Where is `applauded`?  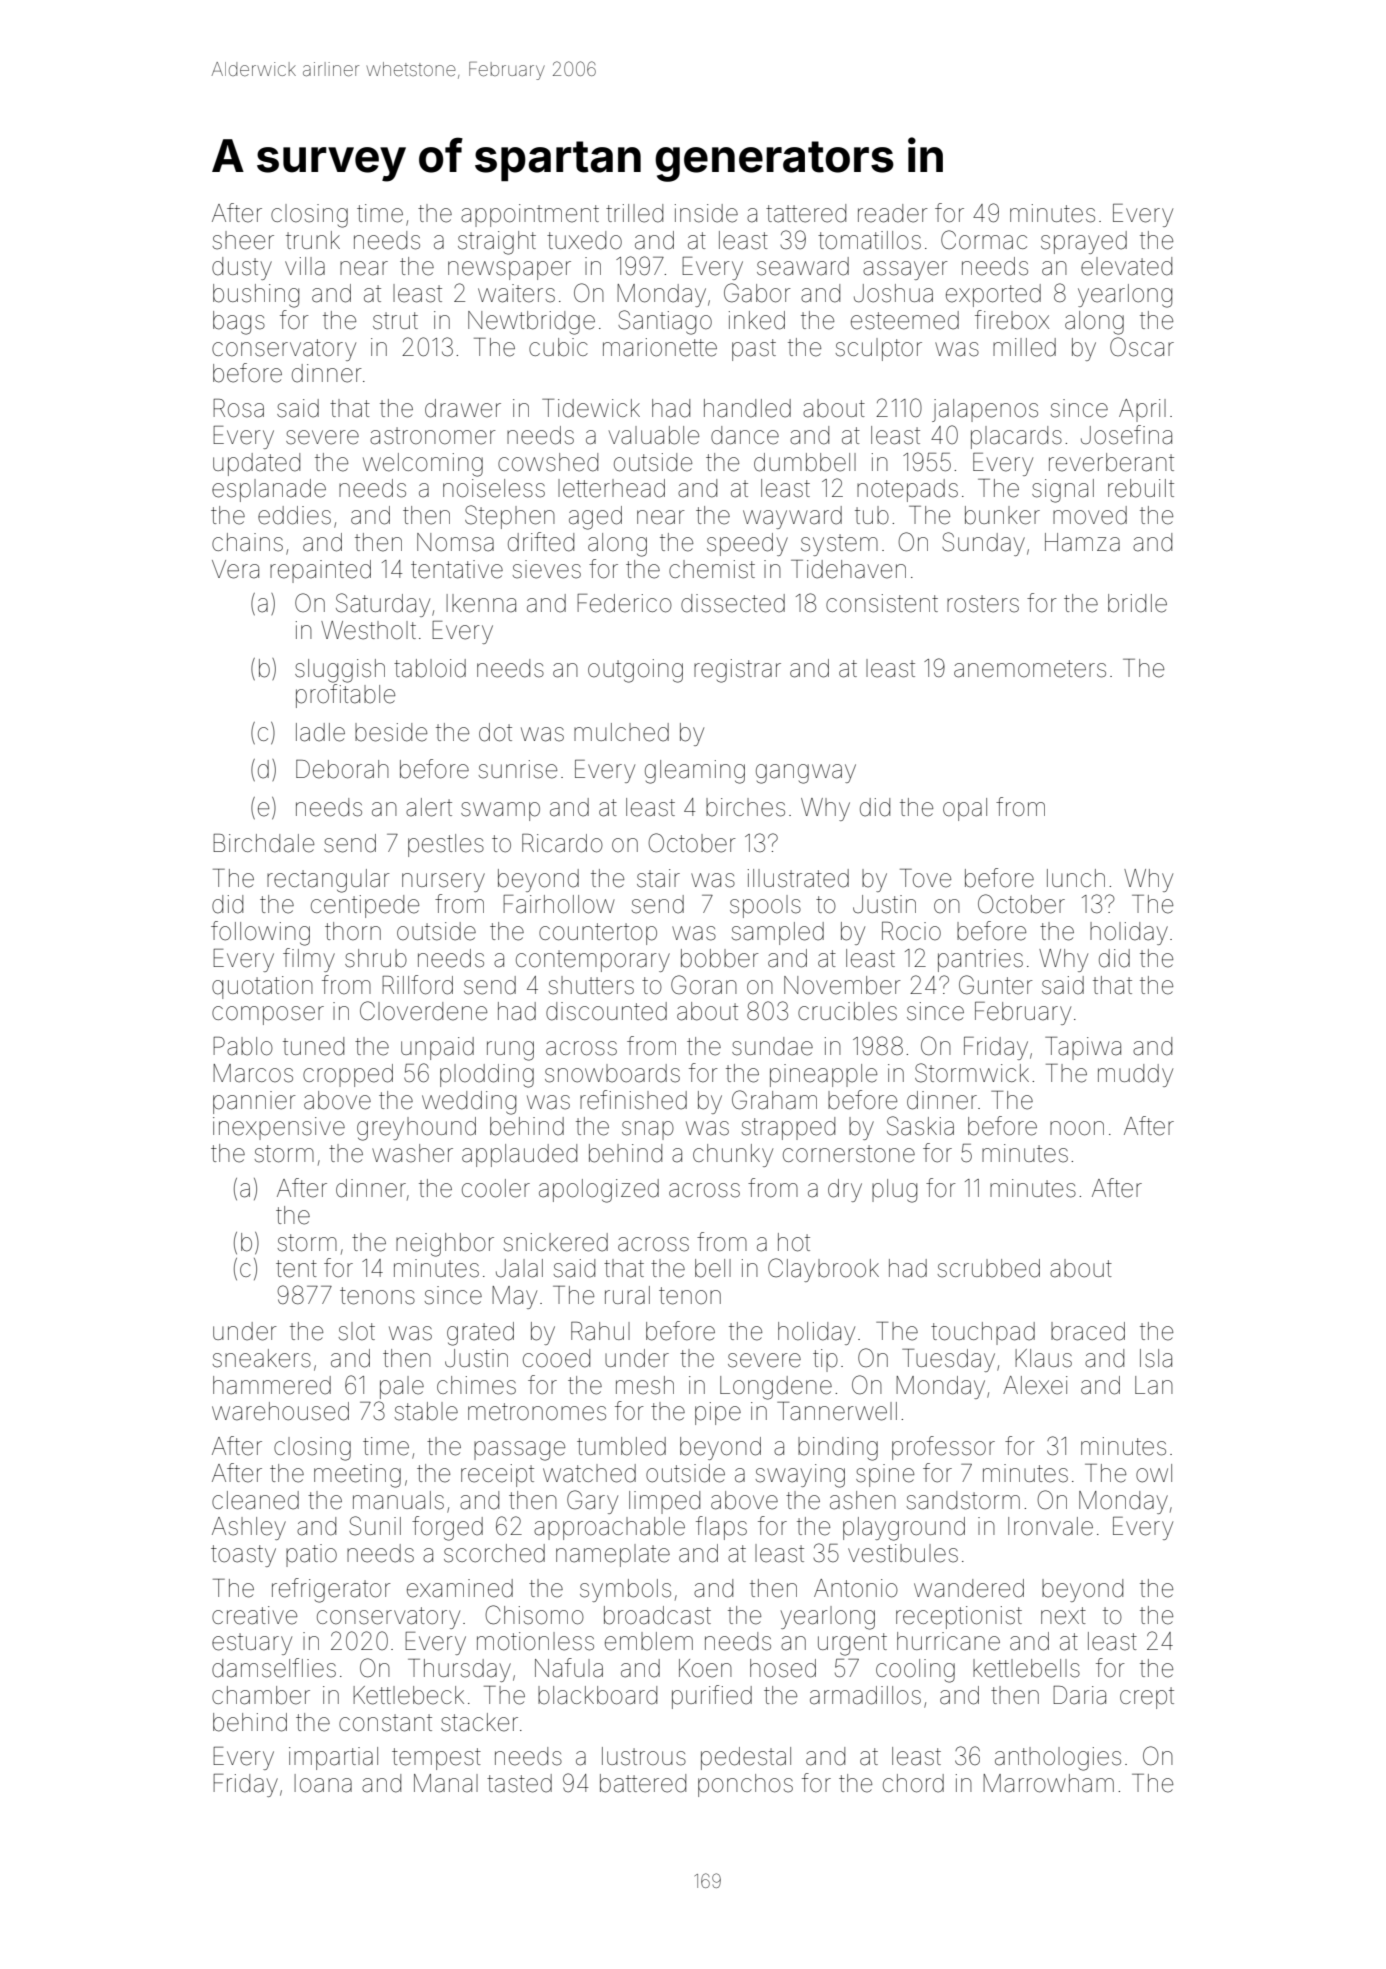
applauded is located at coordinates (519, 1155).
